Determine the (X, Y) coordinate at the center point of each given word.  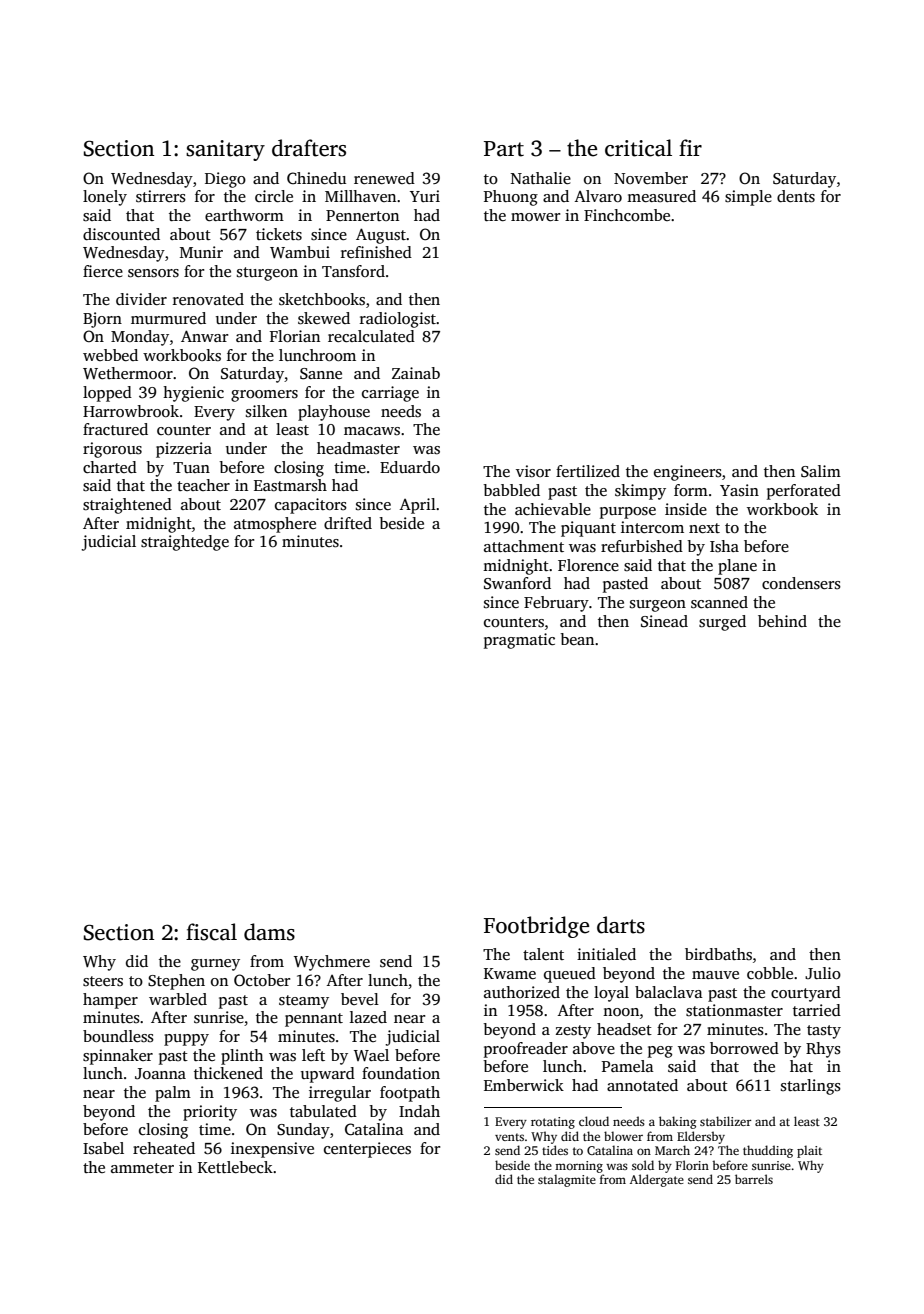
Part (504, 149)
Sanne (321, 374)
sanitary (225, 150)
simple (748, 198)
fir (690, 147)
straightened (127, 506)
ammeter (142, 1168)
